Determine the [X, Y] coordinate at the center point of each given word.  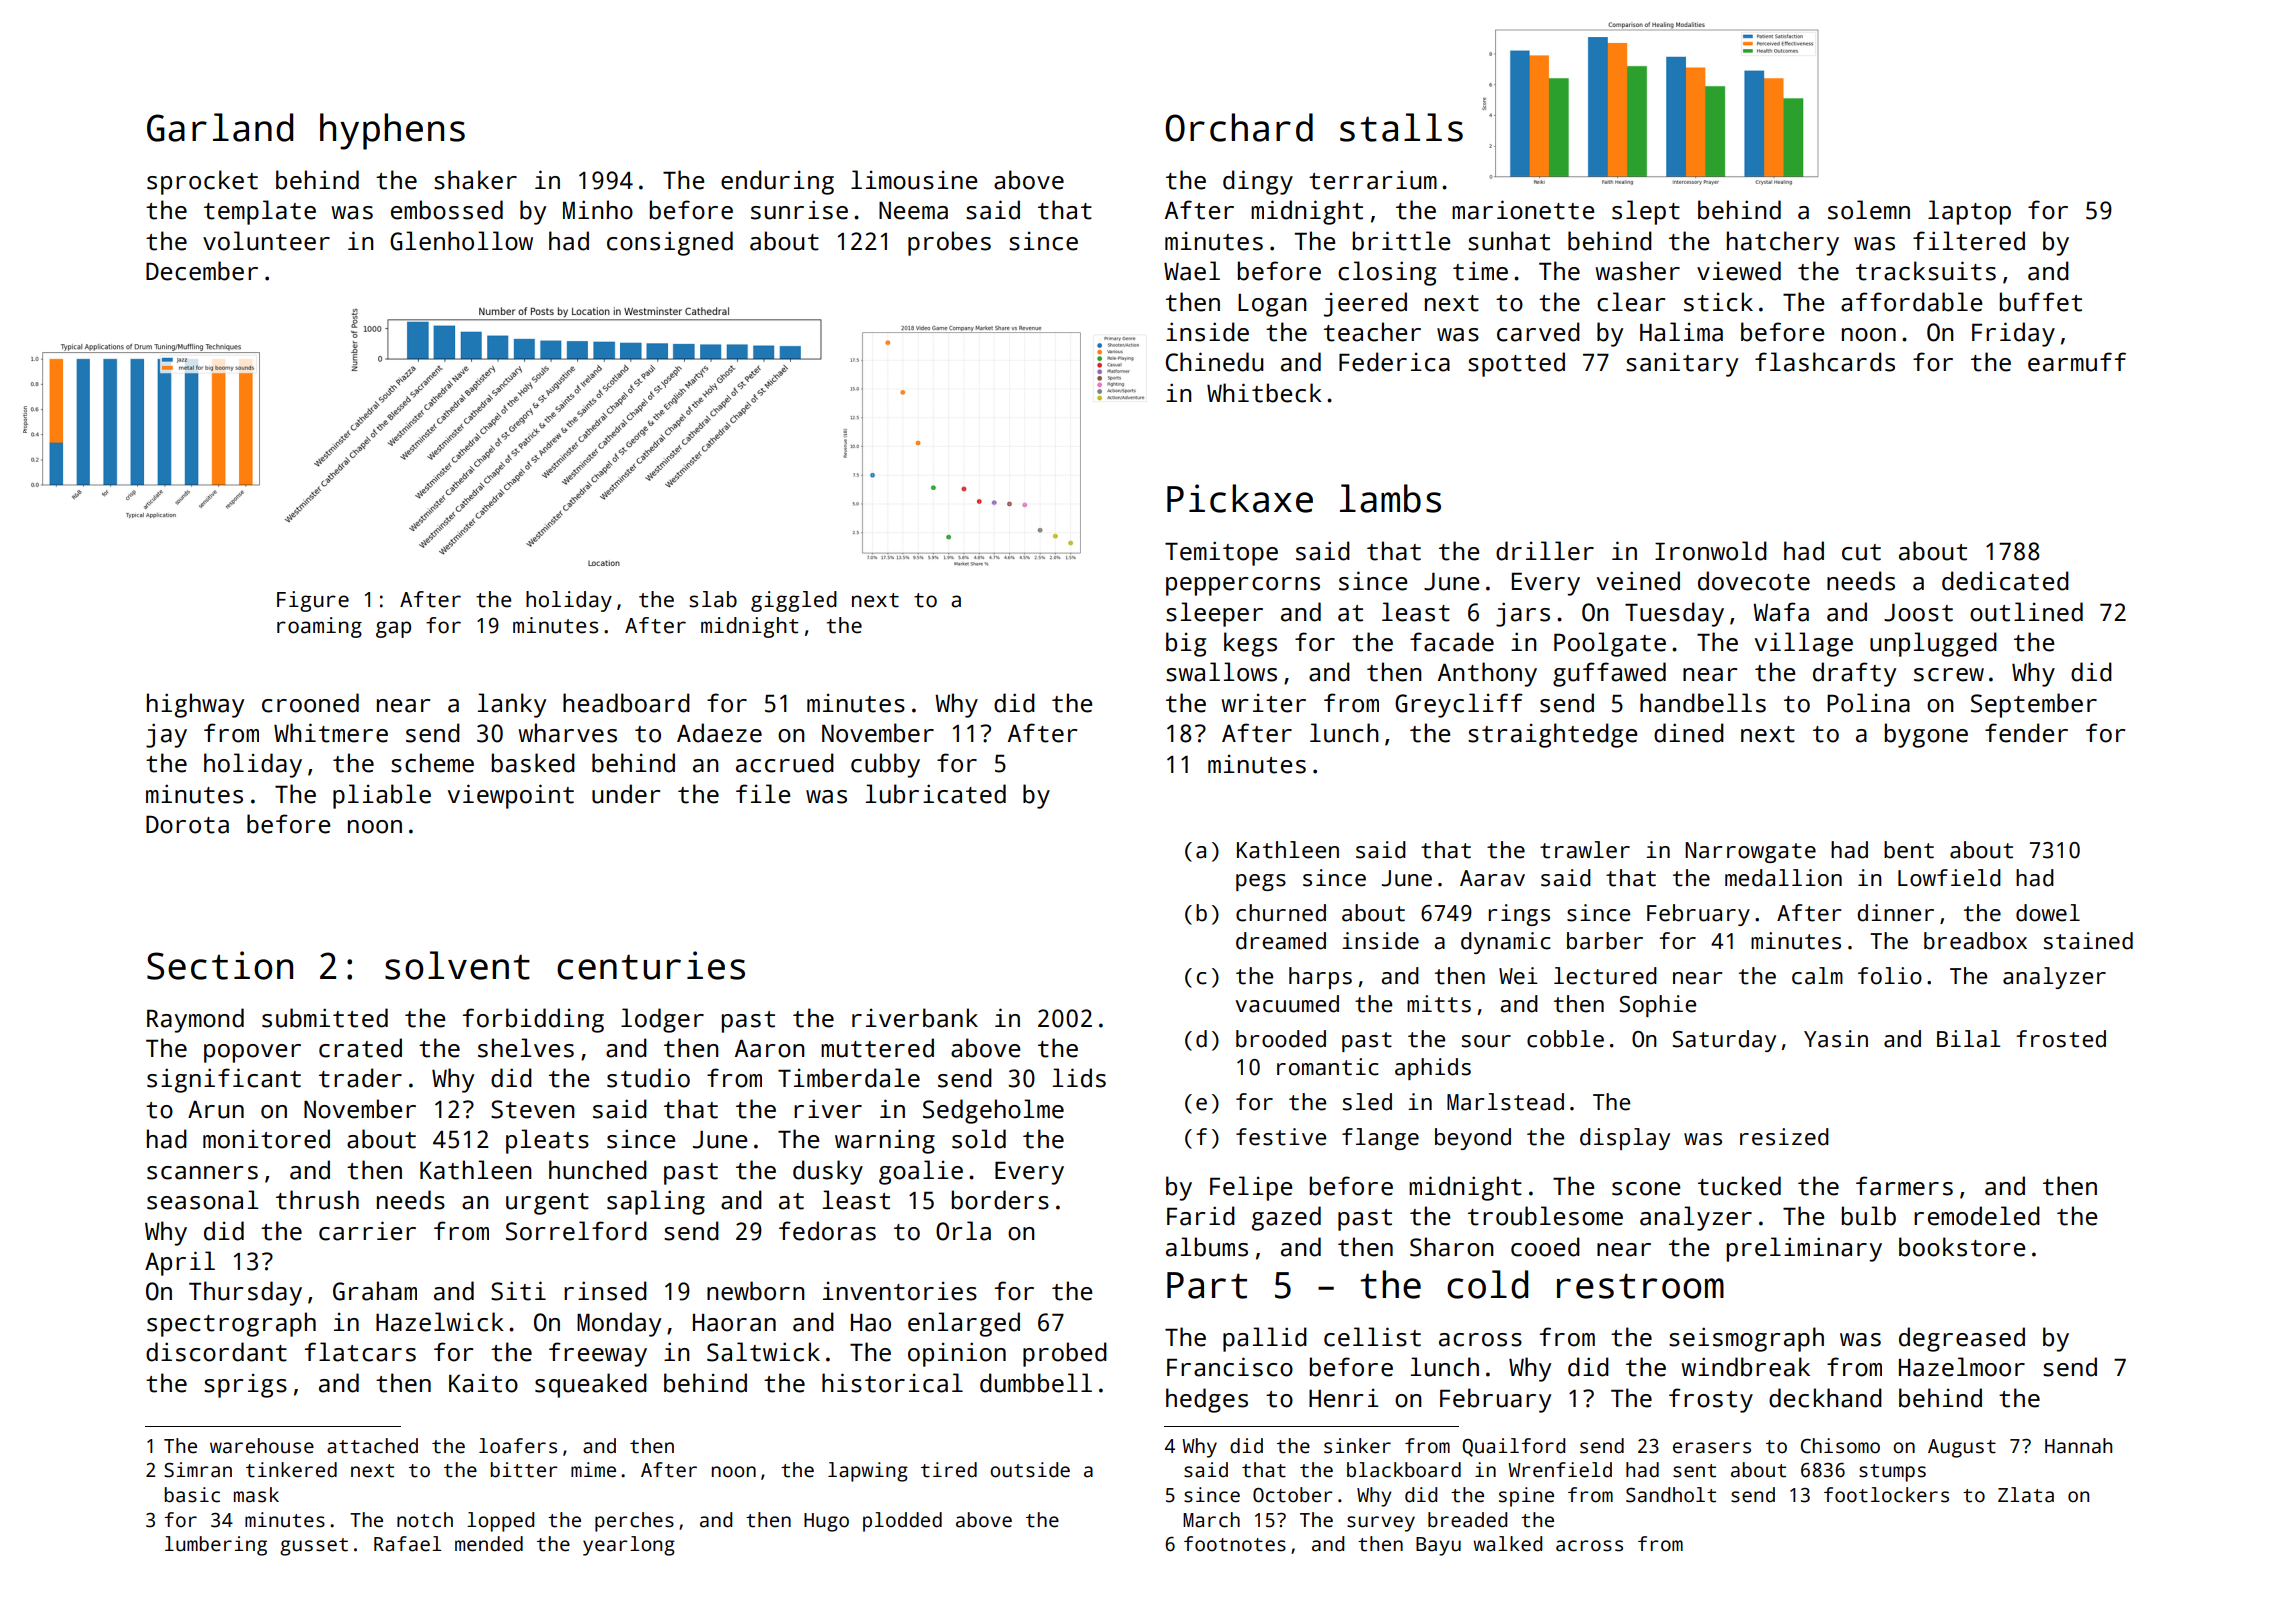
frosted [2061, 1039]
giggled [794, 601]
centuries [651, 965]
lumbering [216, 1546]
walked [1507, 1544]
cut [1861, 552]
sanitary [1682, 364]
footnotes [1235, 1544]
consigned [670, 243]
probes [949, 243]
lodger [662, 1020]
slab [713, 599]
